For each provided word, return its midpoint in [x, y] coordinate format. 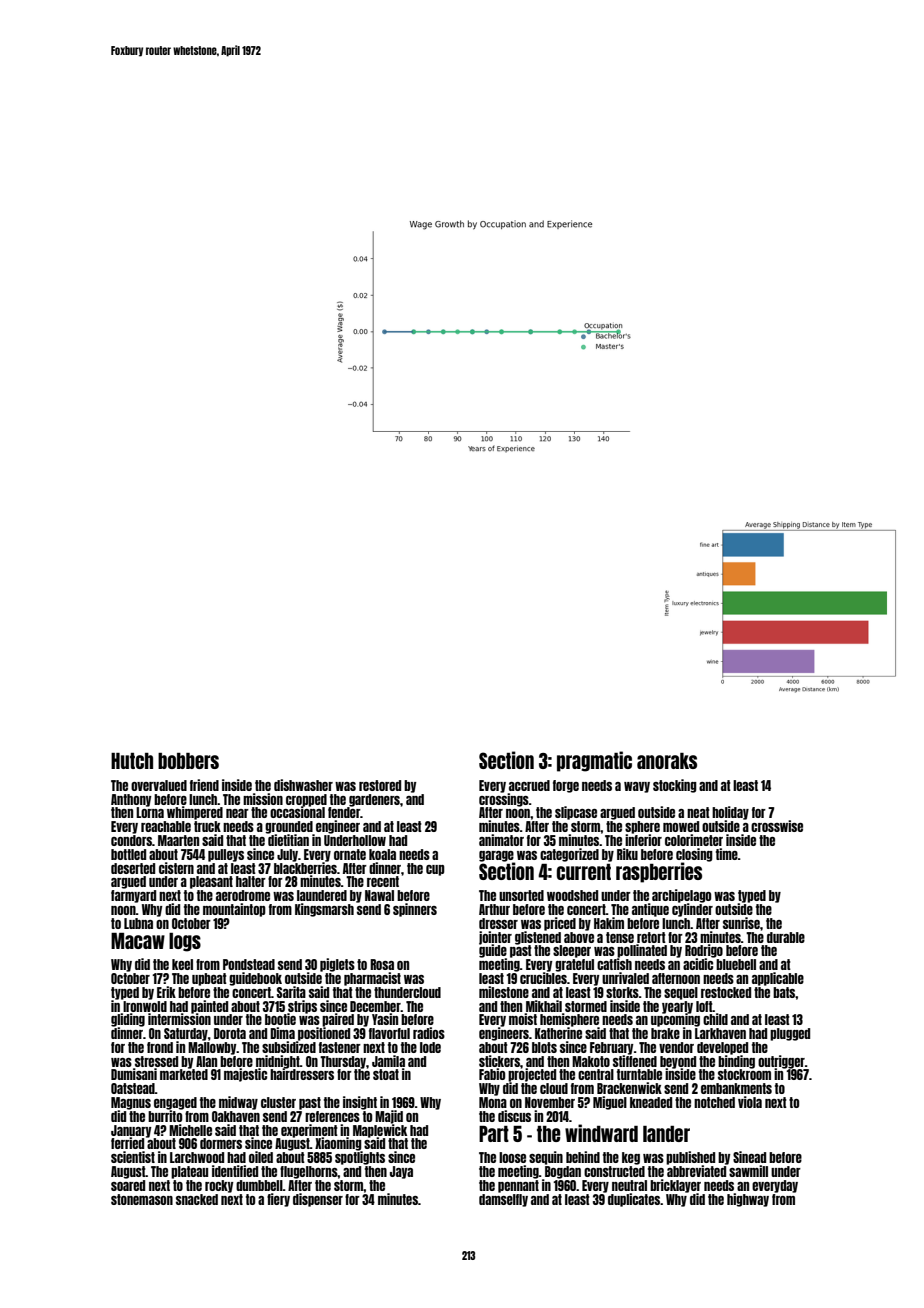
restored [380, 785]
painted [209, 1006]
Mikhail [544, 1006]
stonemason [142, 1199]
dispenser [318, 1200]
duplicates [634, 1200]
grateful [574, 965]
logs [185, 942]
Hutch [132, 761]
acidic [698, 964]
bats [784, 992]
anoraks [667, 761]
